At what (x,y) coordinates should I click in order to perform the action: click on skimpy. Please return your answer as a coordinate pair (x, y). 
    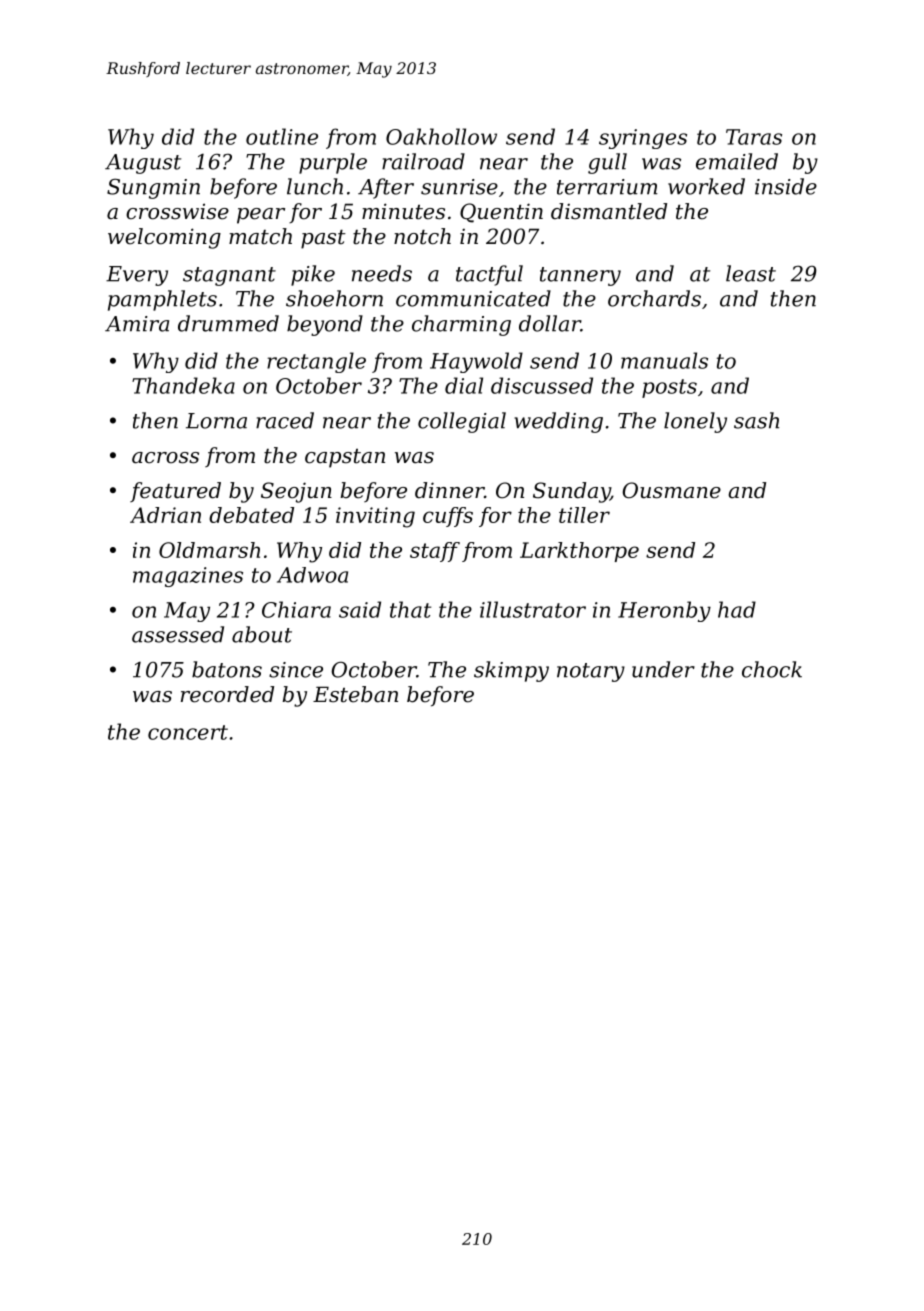
    Looking at the image, I should click on (511, 671).
